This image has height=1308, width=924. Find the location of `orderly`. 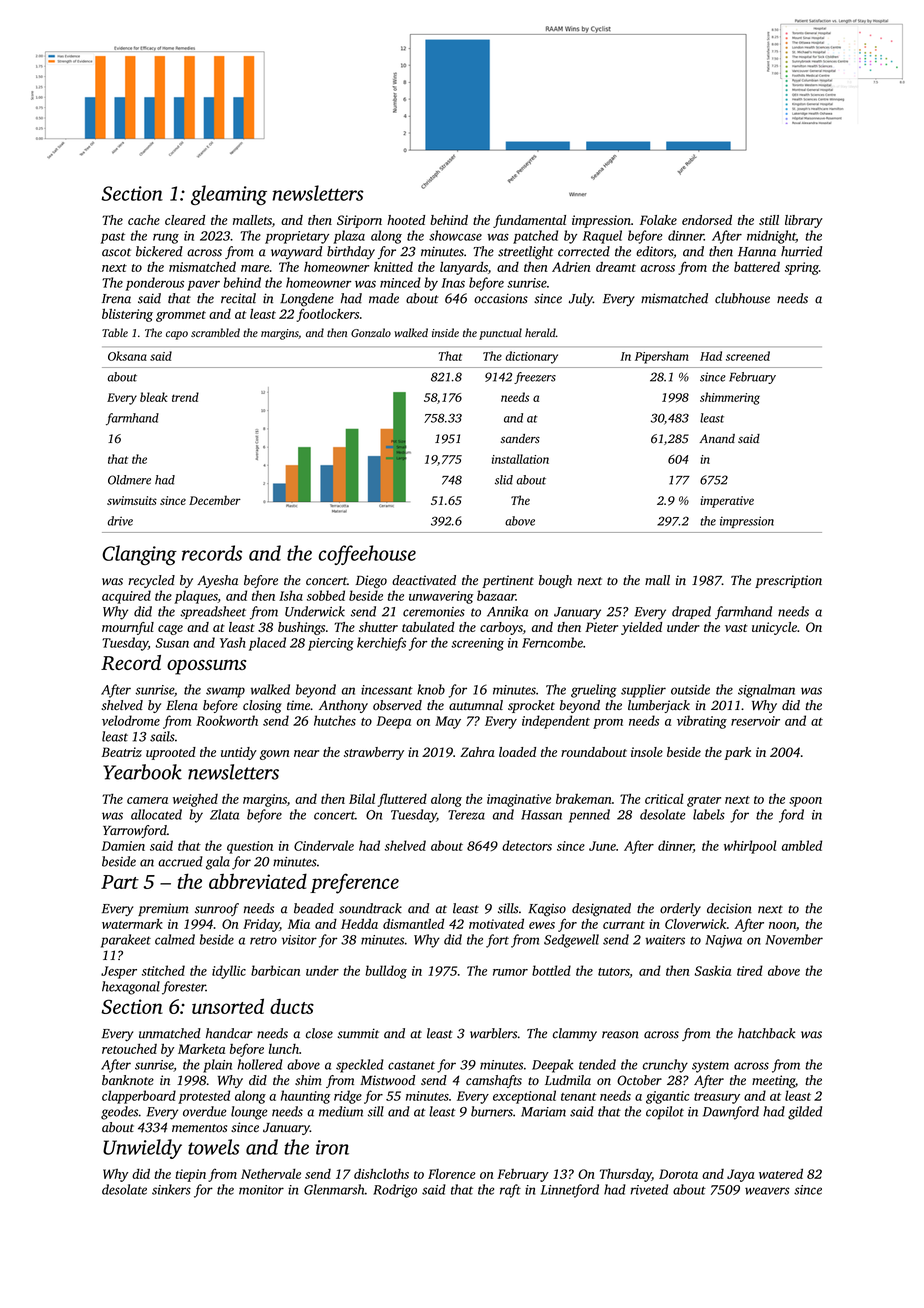

orderly is located at coordinates (680, 909).
